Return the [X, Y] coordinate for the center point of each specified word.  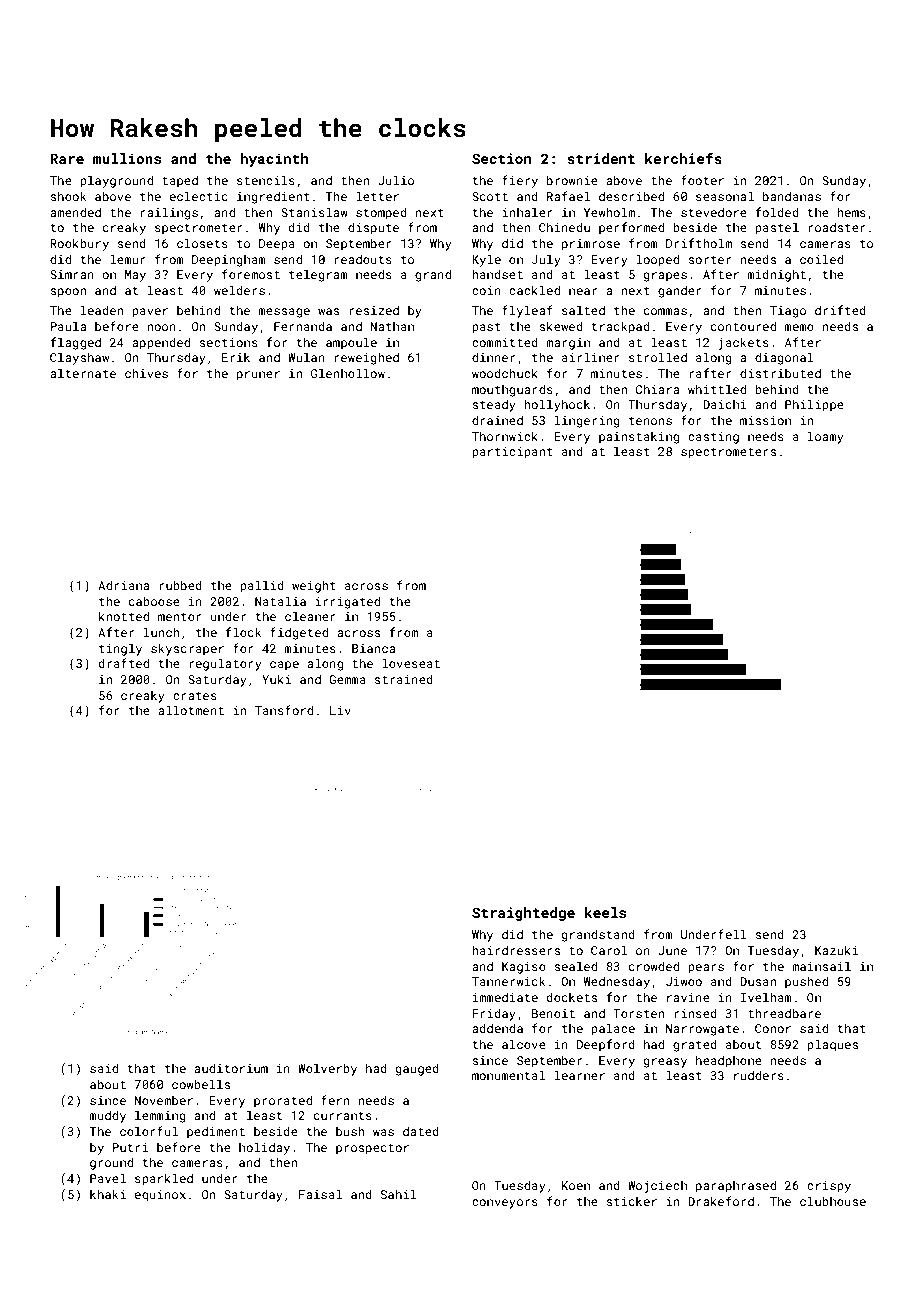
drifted [840, 310]
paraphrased [736, 1186]
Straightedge [523, 914]
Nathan [392, 326]
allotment [191, 710]
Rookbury [79, 244]
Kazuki [837, 950]
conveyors [505, 1204]
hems [851, 212]
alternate [83, 373]
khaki [108, 1194]
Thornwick [505, 436]
